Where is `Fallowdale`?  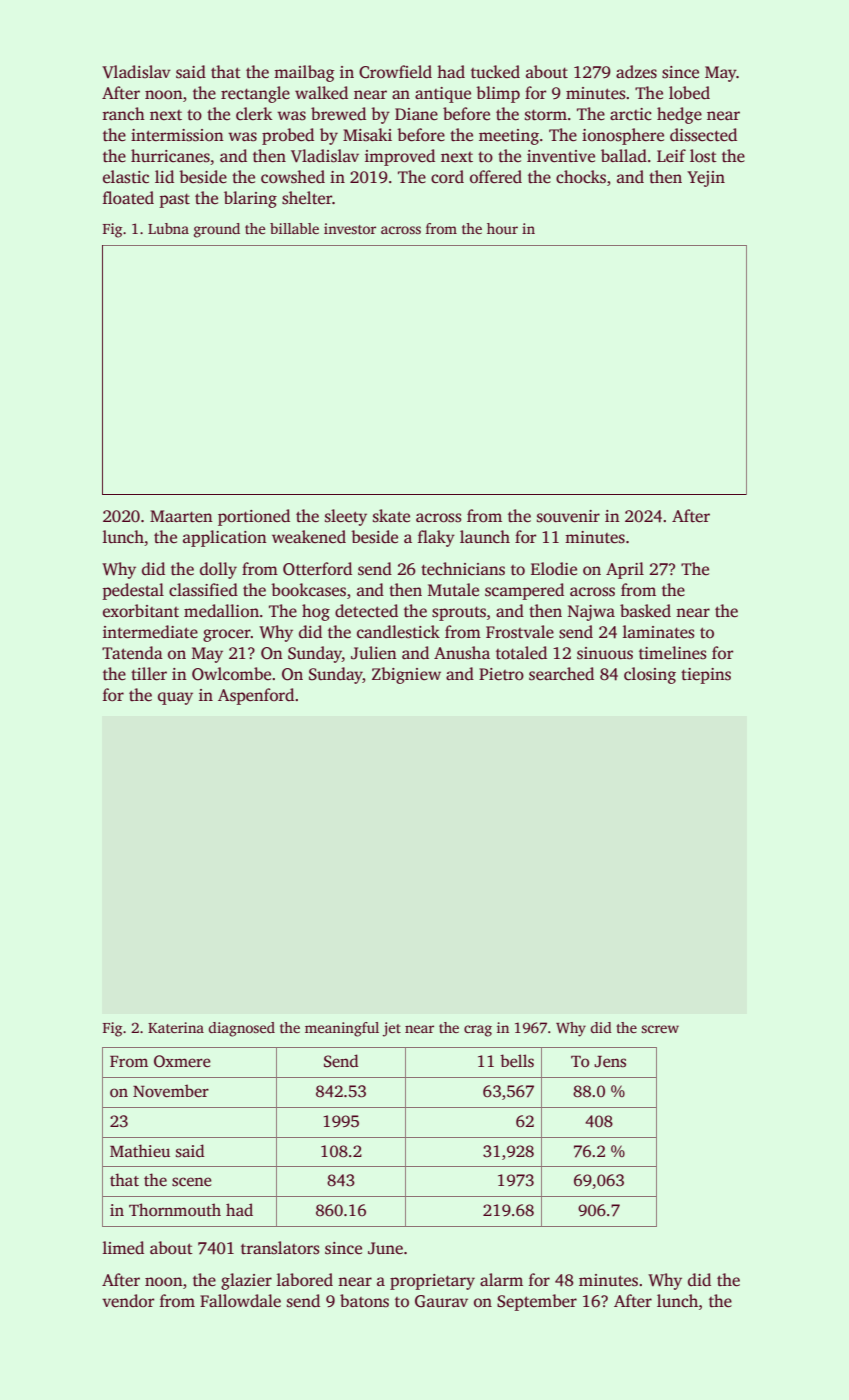 Fallowdale is located at coordinates (240, 1301).
